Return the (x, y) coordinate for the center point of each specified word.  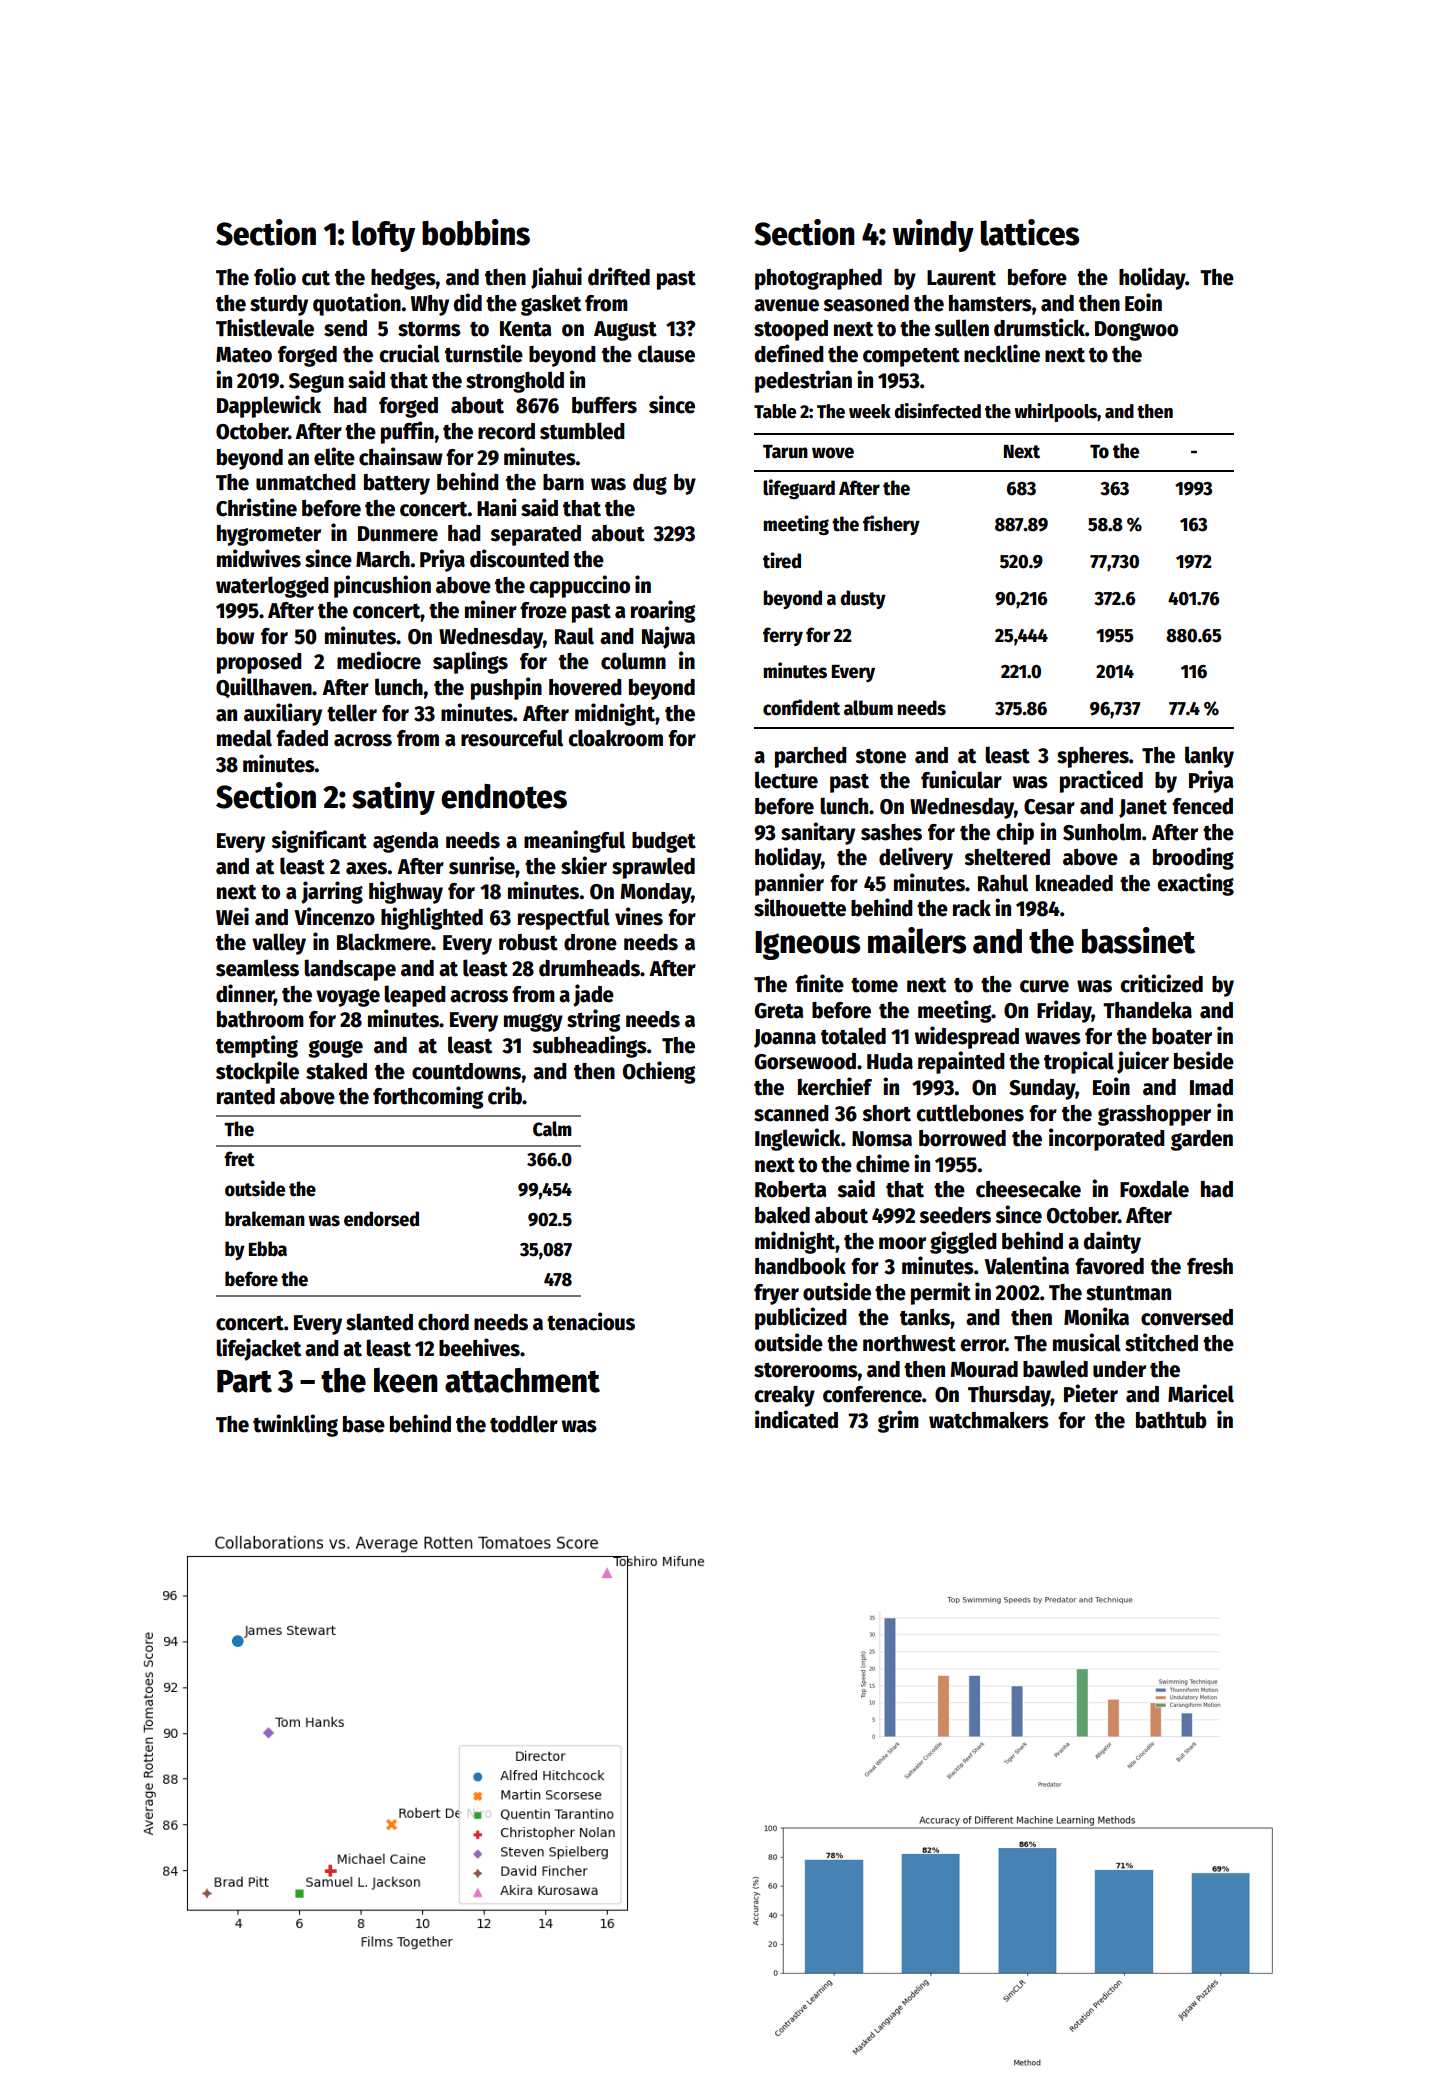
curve (1044, 986)
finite (819, 983)
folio (275, 276)
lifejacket (258, 1349)
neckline (1002, 353)
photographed (818, 279)
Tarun (785, 452)
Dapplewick (269, 406)
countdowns (466, 1071)
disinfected (937, 411)
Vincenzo (334, 916)
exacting (1195, 884)
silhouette (800, 907)
